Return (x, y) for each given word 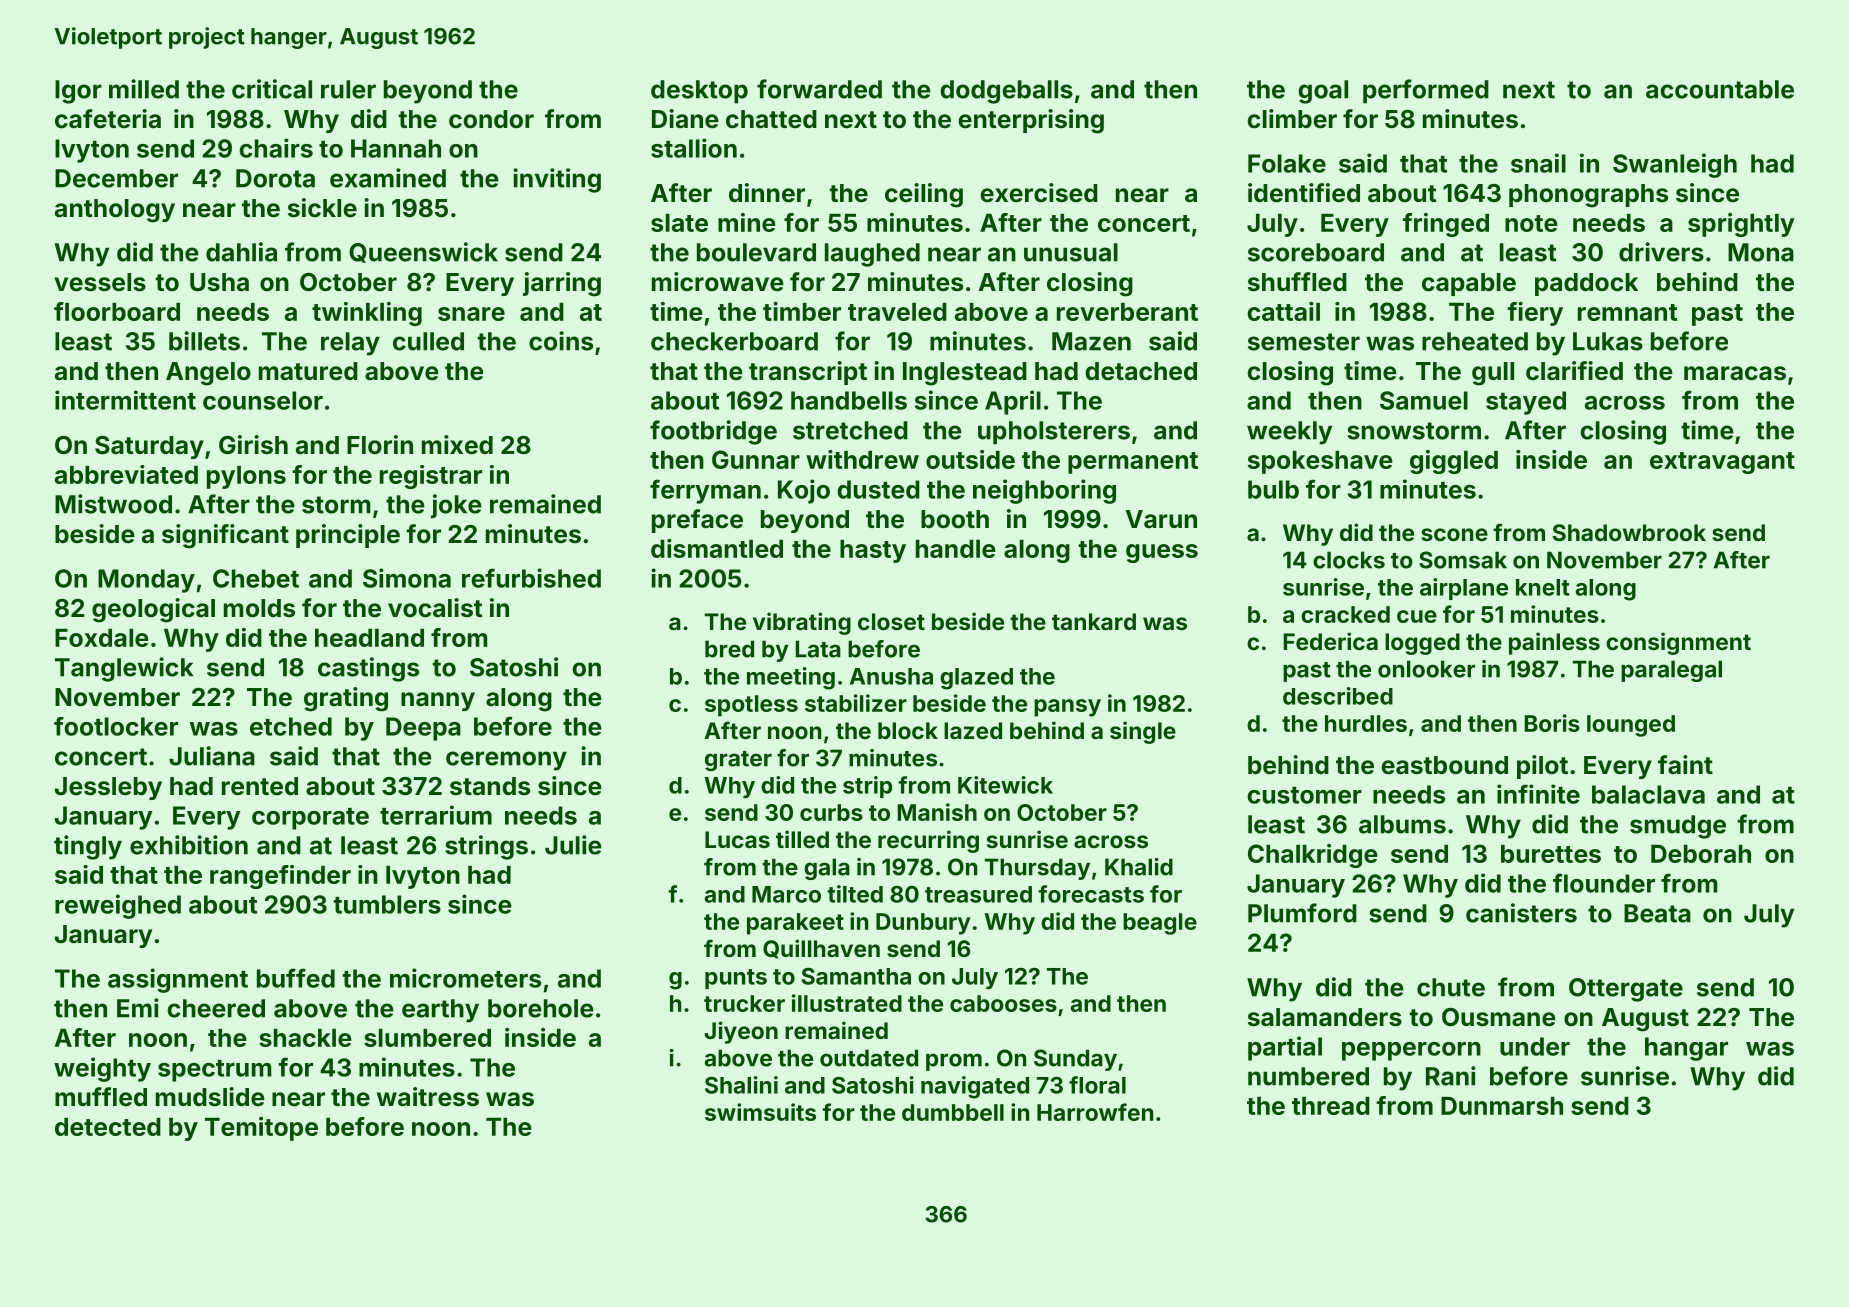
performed (1426, 91)
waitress (428, 1097)
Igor (78, 92)
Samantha (856, 976)
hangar (1686, 1049)
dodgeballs (1006, 92)
